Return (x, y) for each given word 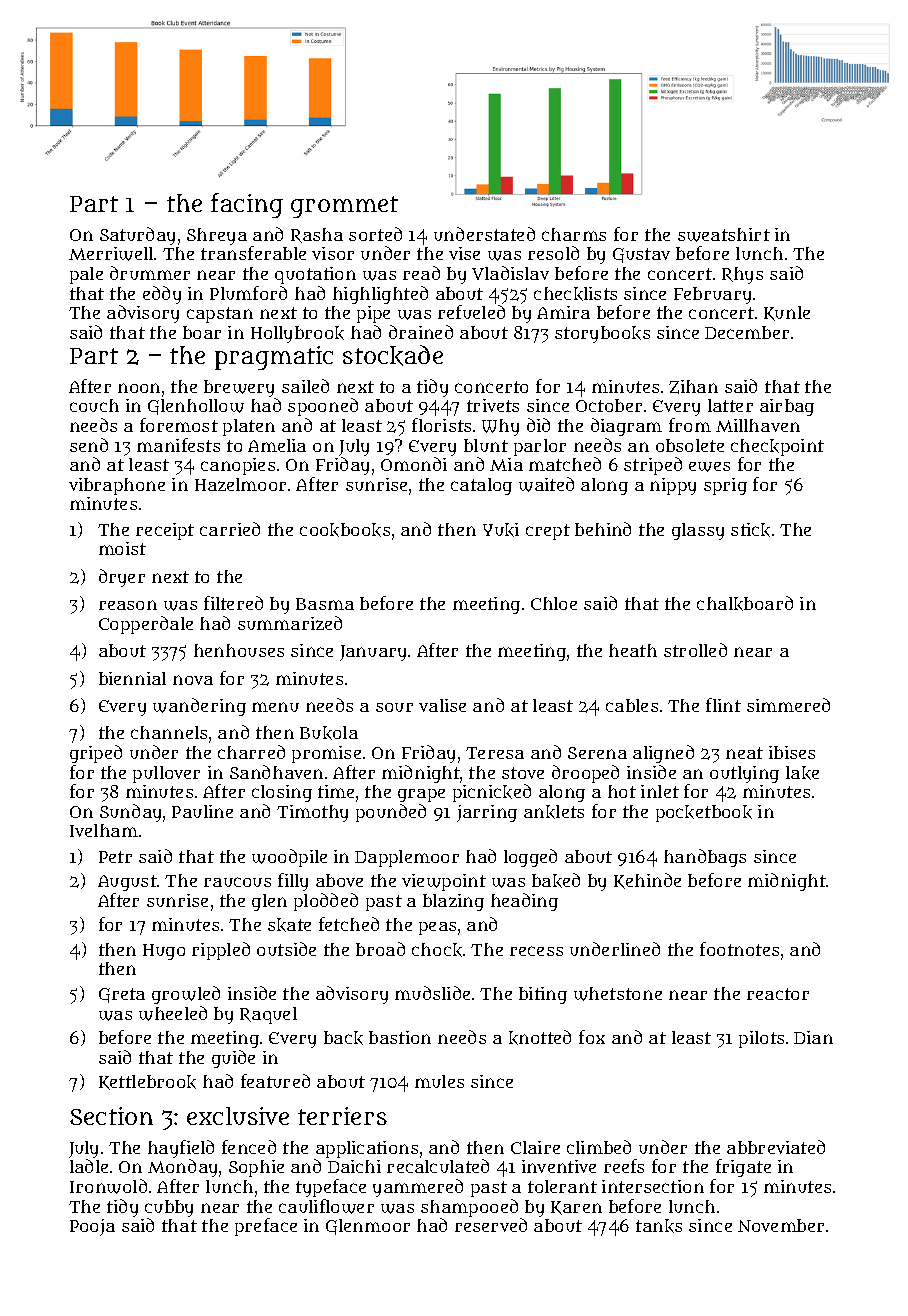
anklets (554, 812)
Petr (115, 857)
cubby (169, 1208)
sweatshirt (724, 235)
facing (247, 205)
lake (802, 773)
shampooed (469, 1208)
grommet (344, 207)
